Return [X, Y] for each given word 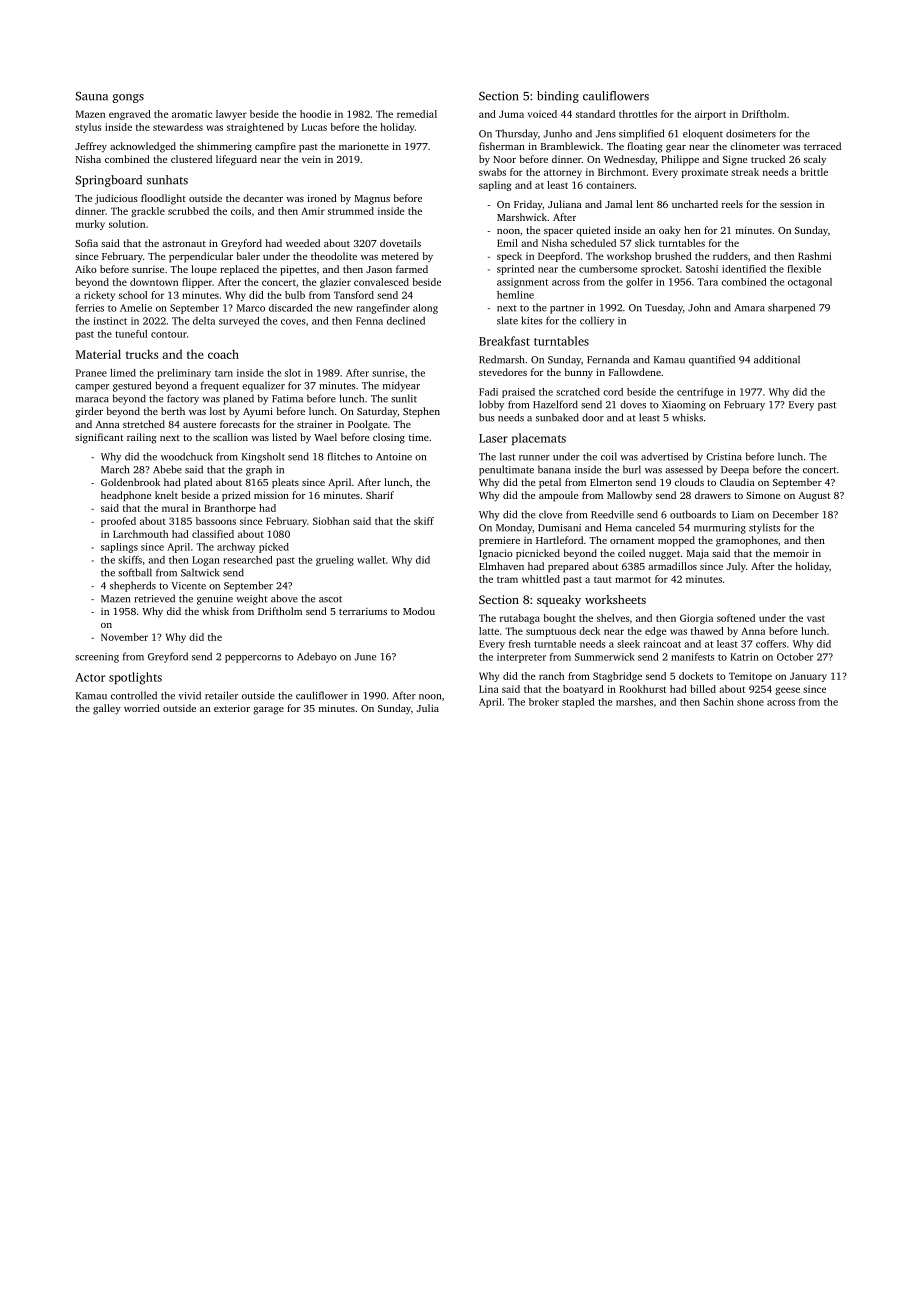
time [419, 437]
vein [311, 159]
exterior [232, 708]
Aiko [86, 269]
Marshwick [522, 217]
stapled [578, 703]
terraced [822, 146]
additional [777, 359]
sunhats [167, 180]
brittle [814, 172]
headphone [126, 496]
